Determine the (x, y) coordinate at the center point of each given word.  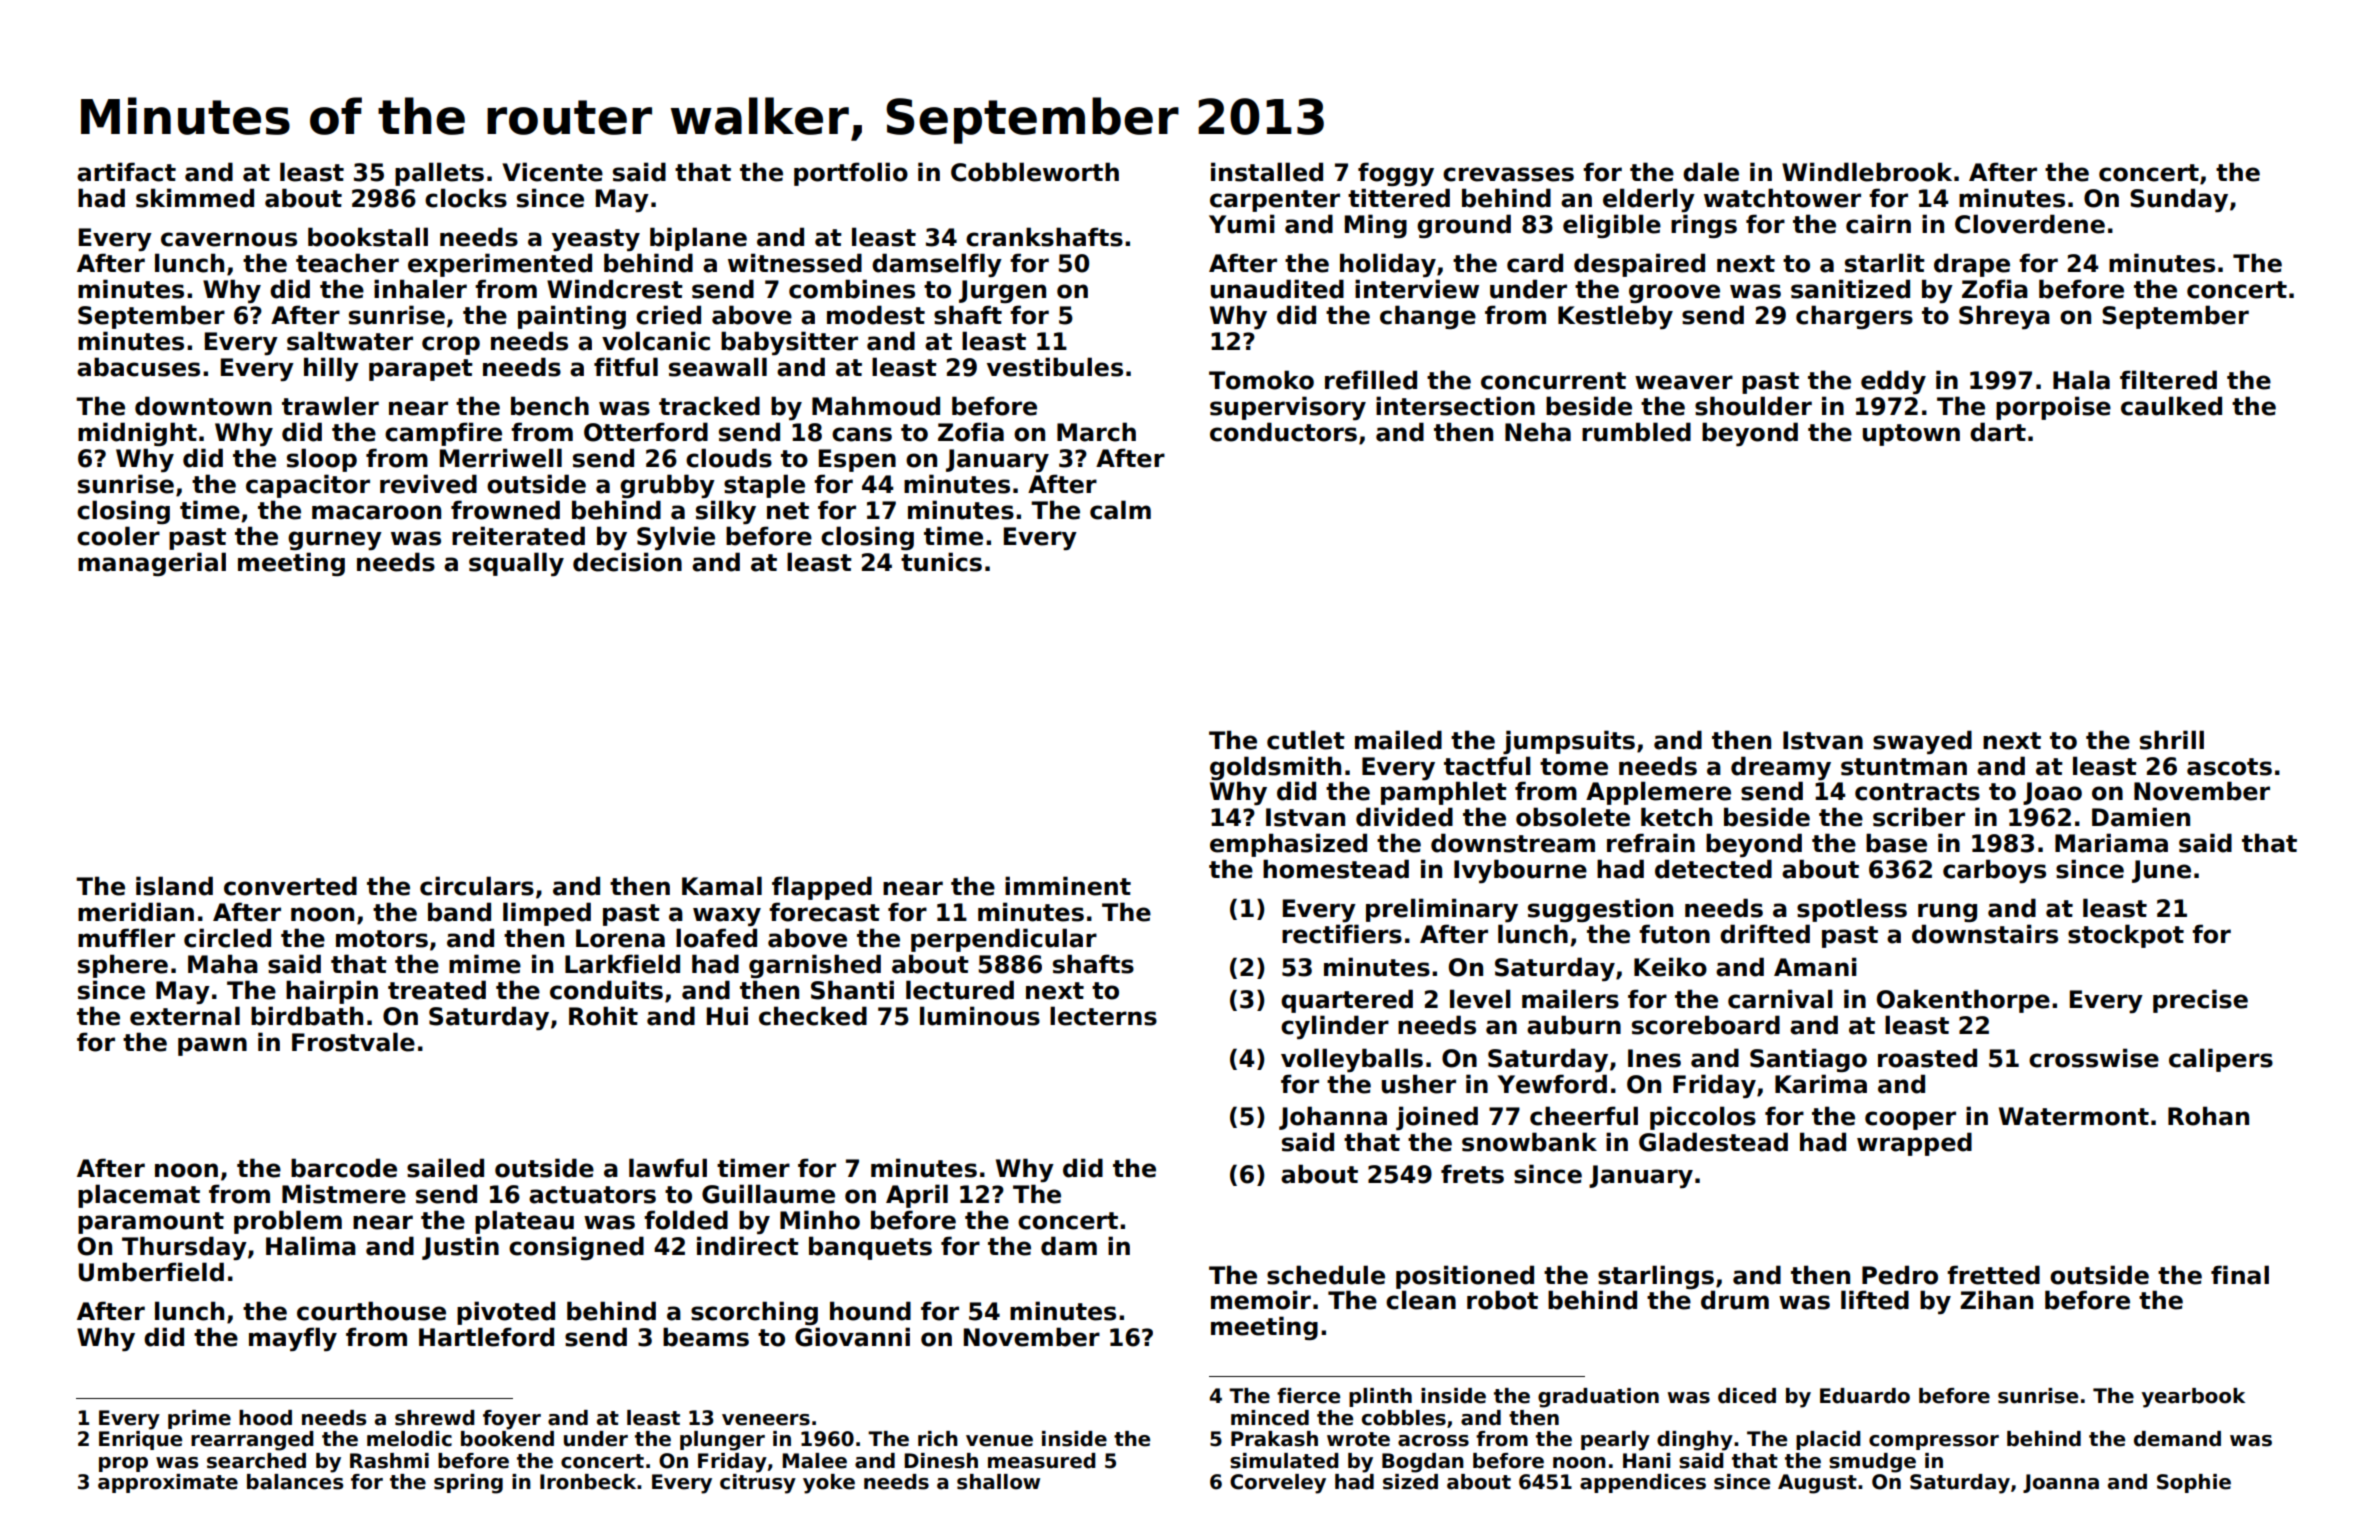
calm (1120, 510)
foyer (512, 1420)
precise (2200, 1001)
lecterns (1103, 1016)
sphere (123, 966)
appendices (1643, 1483)
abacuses (138, 367)
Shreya (2004, 317)
